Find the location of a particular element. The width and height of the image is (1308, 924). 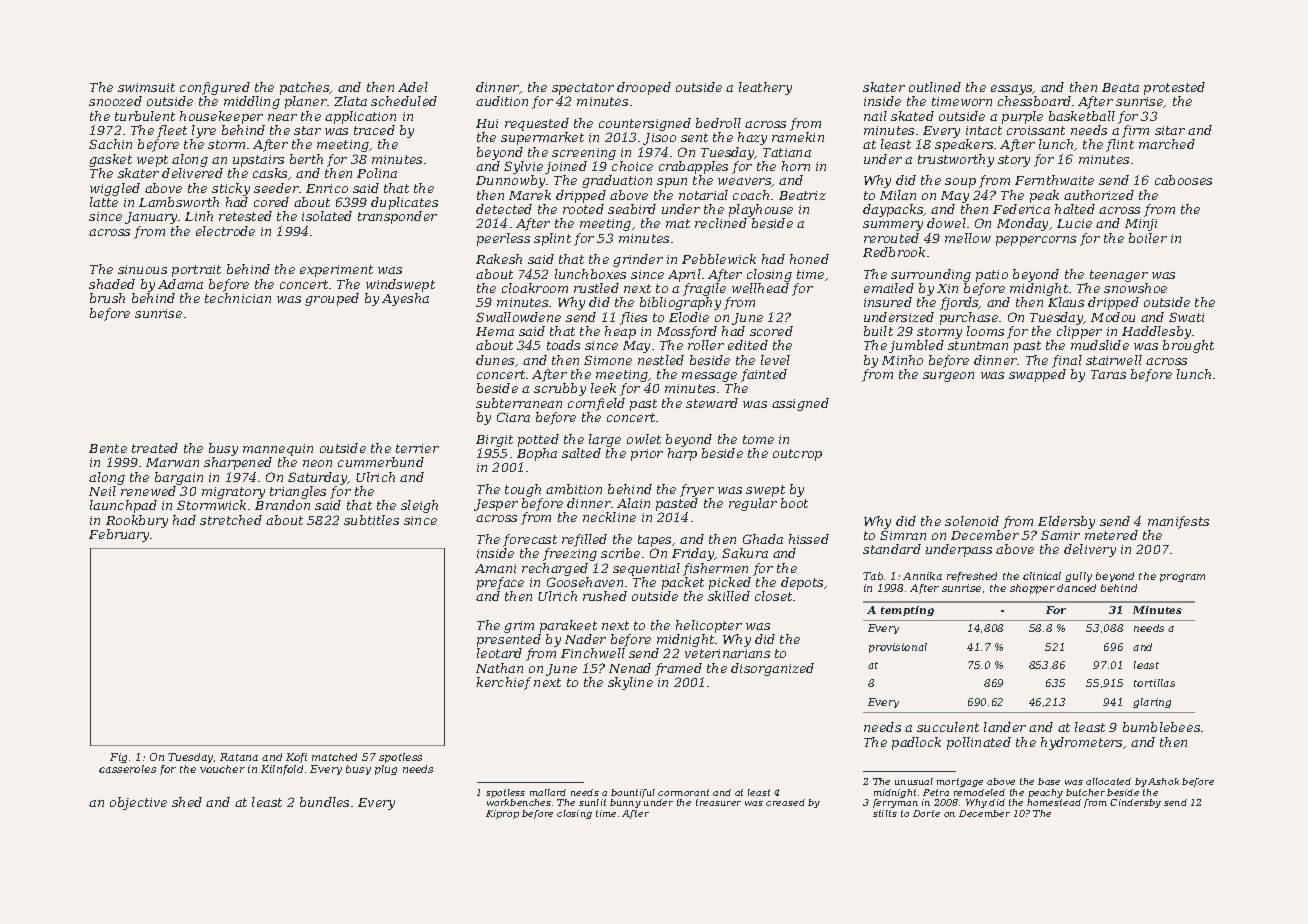

swimsuit is located at coordinates (146, 87).
